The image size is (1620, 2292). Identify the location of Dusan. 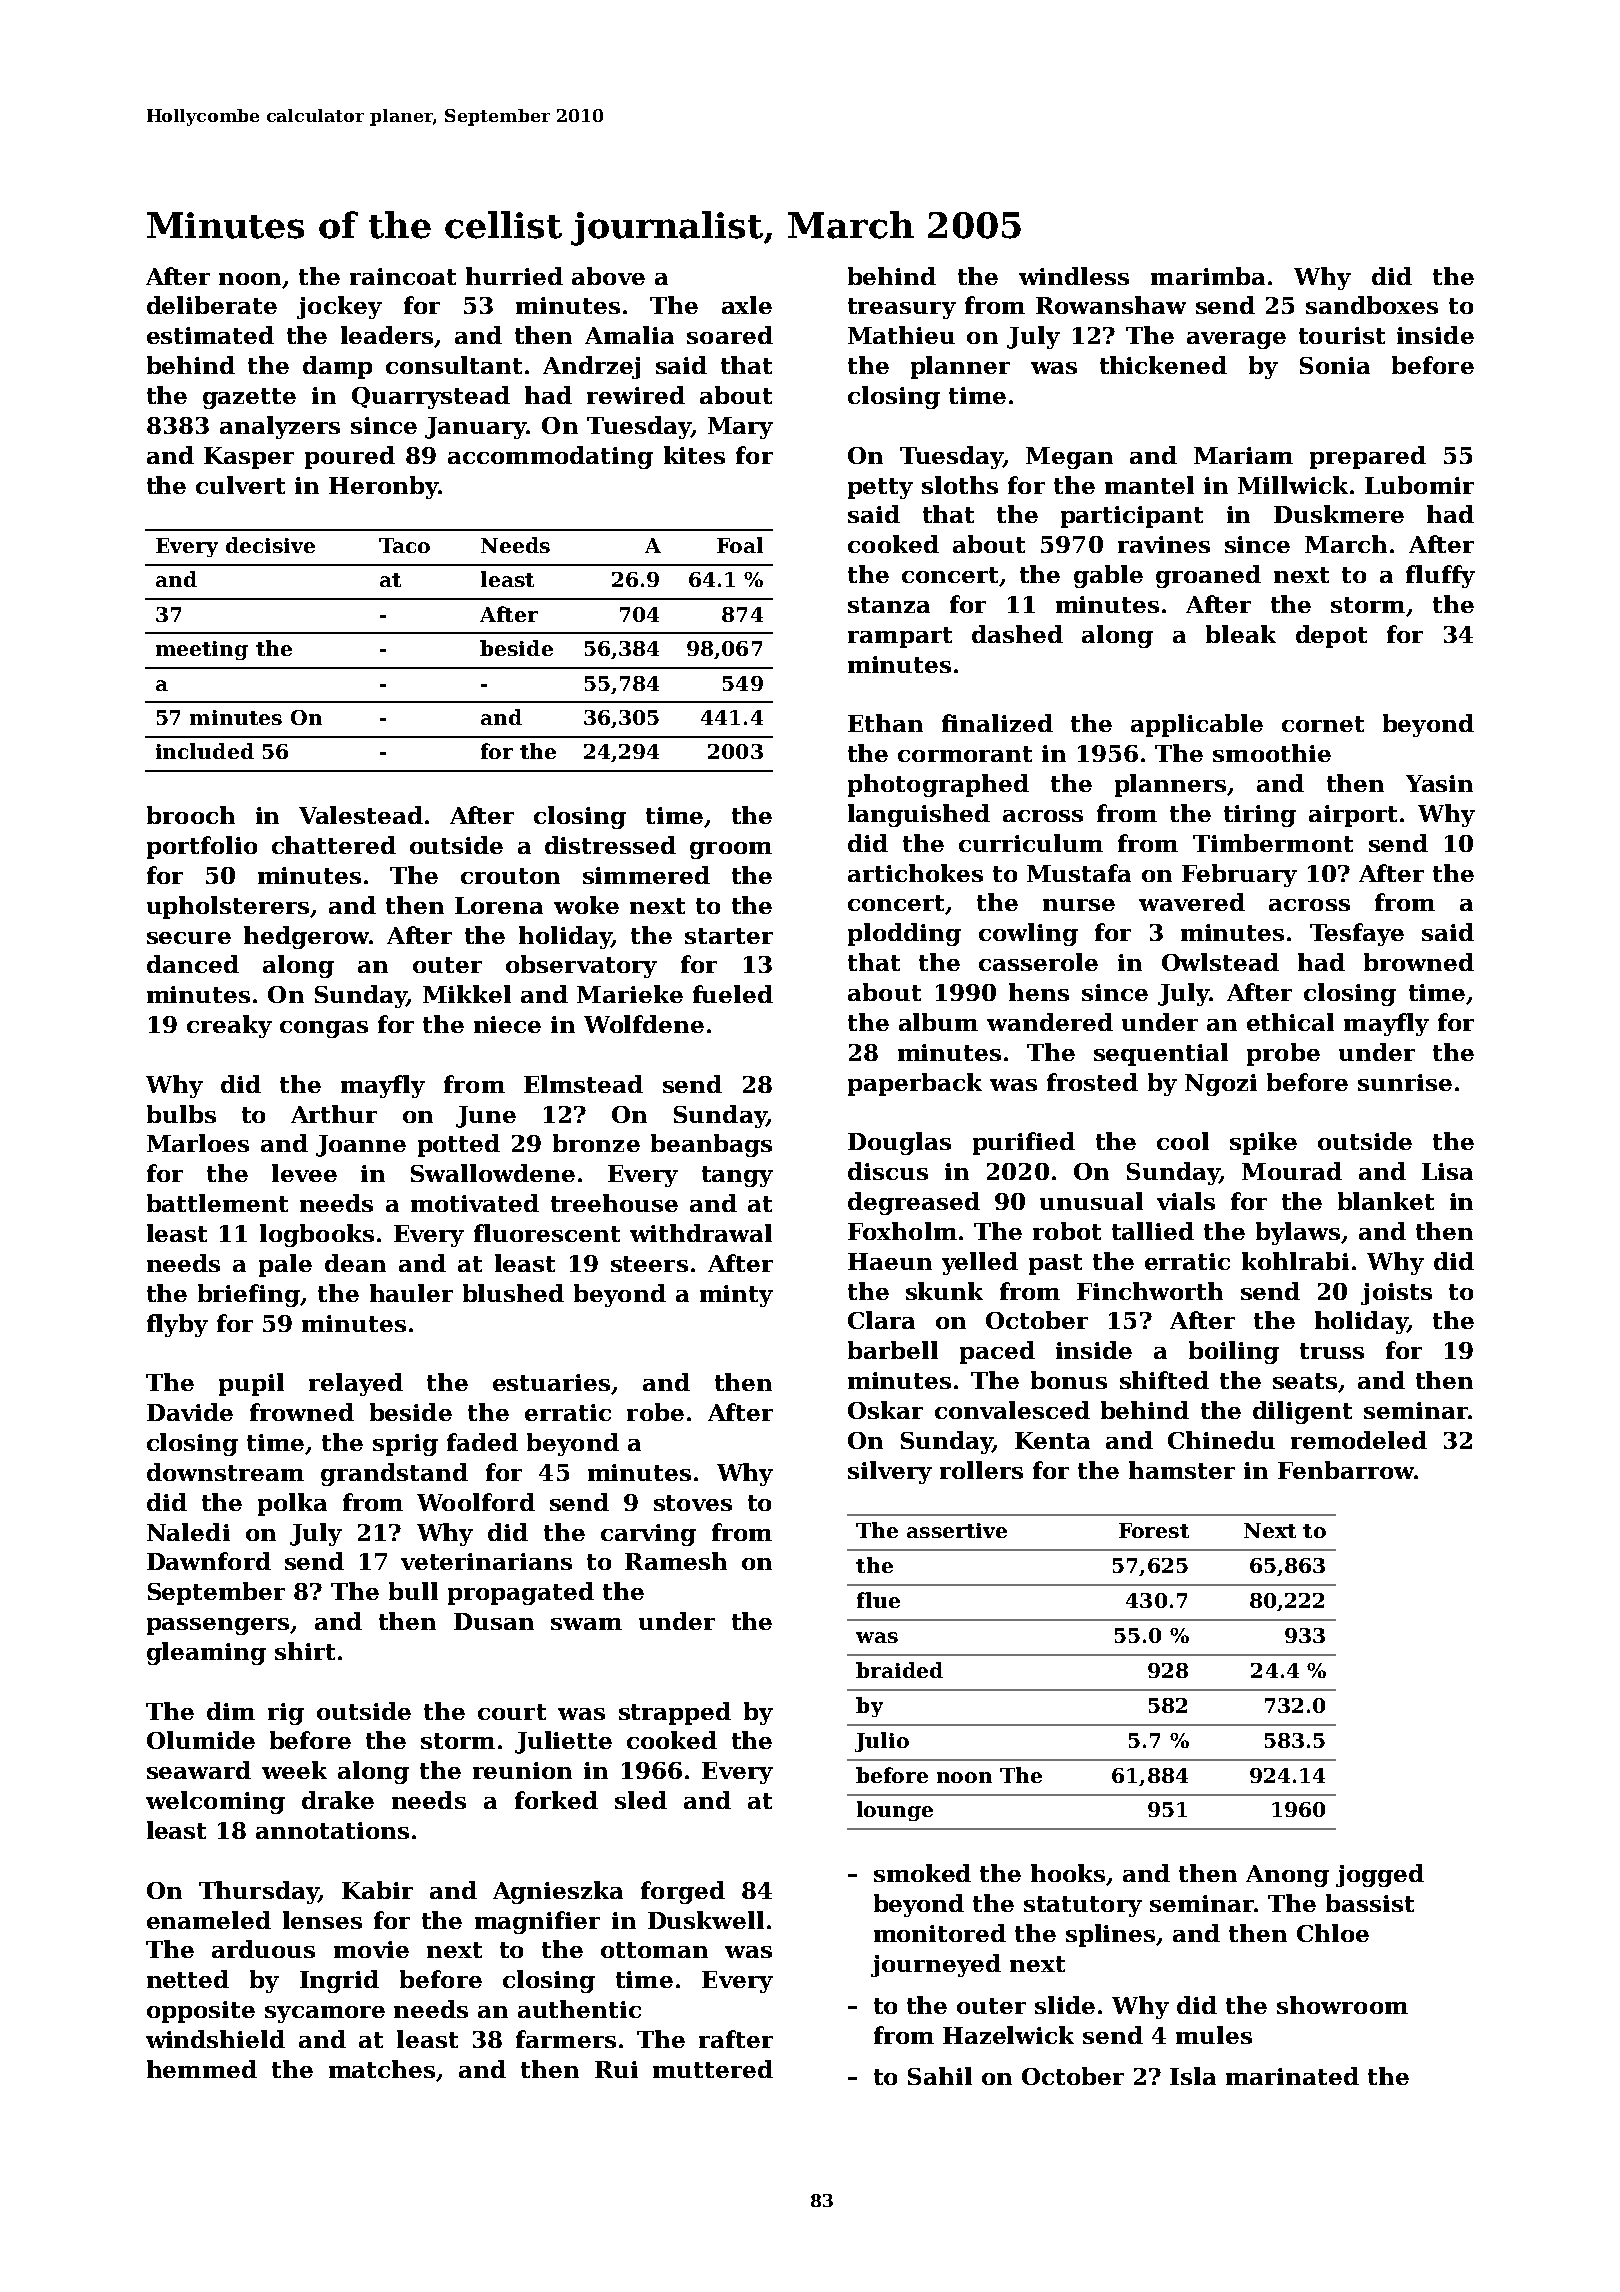
(494, 1621).
